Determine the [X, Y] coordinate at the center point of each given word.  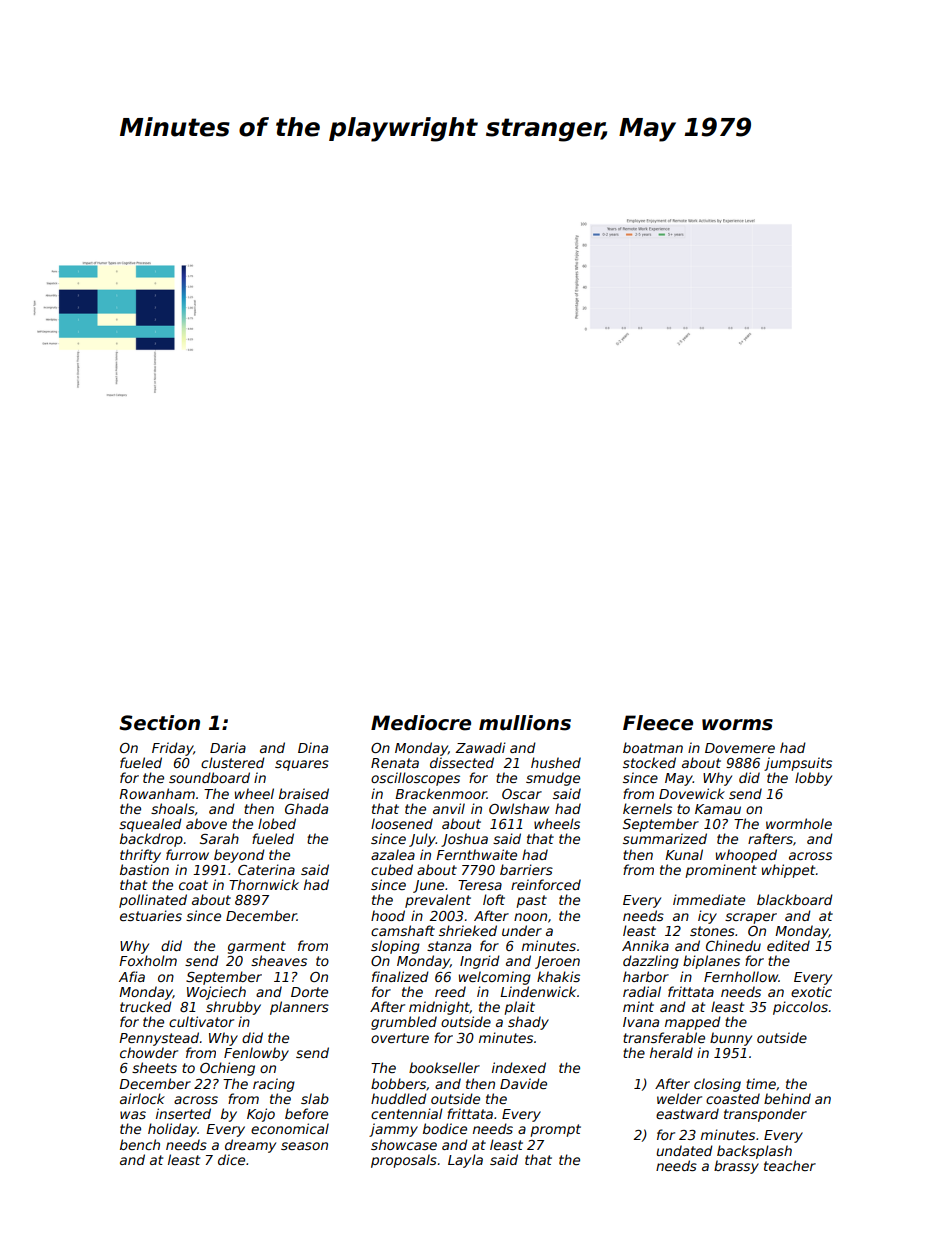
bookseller [444, 1067]
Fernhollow [741, 976]
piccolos [800, 1008]
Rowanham [157, 793]
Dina [313, 747]
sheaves [279, 960]
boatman [653, 747]
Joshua [464, 840]
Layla [465, 1161]
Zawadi [480, 747]
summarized [665, 838]
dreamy [250, 1146]
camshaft [403, 930]
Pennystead [159, 1039]
